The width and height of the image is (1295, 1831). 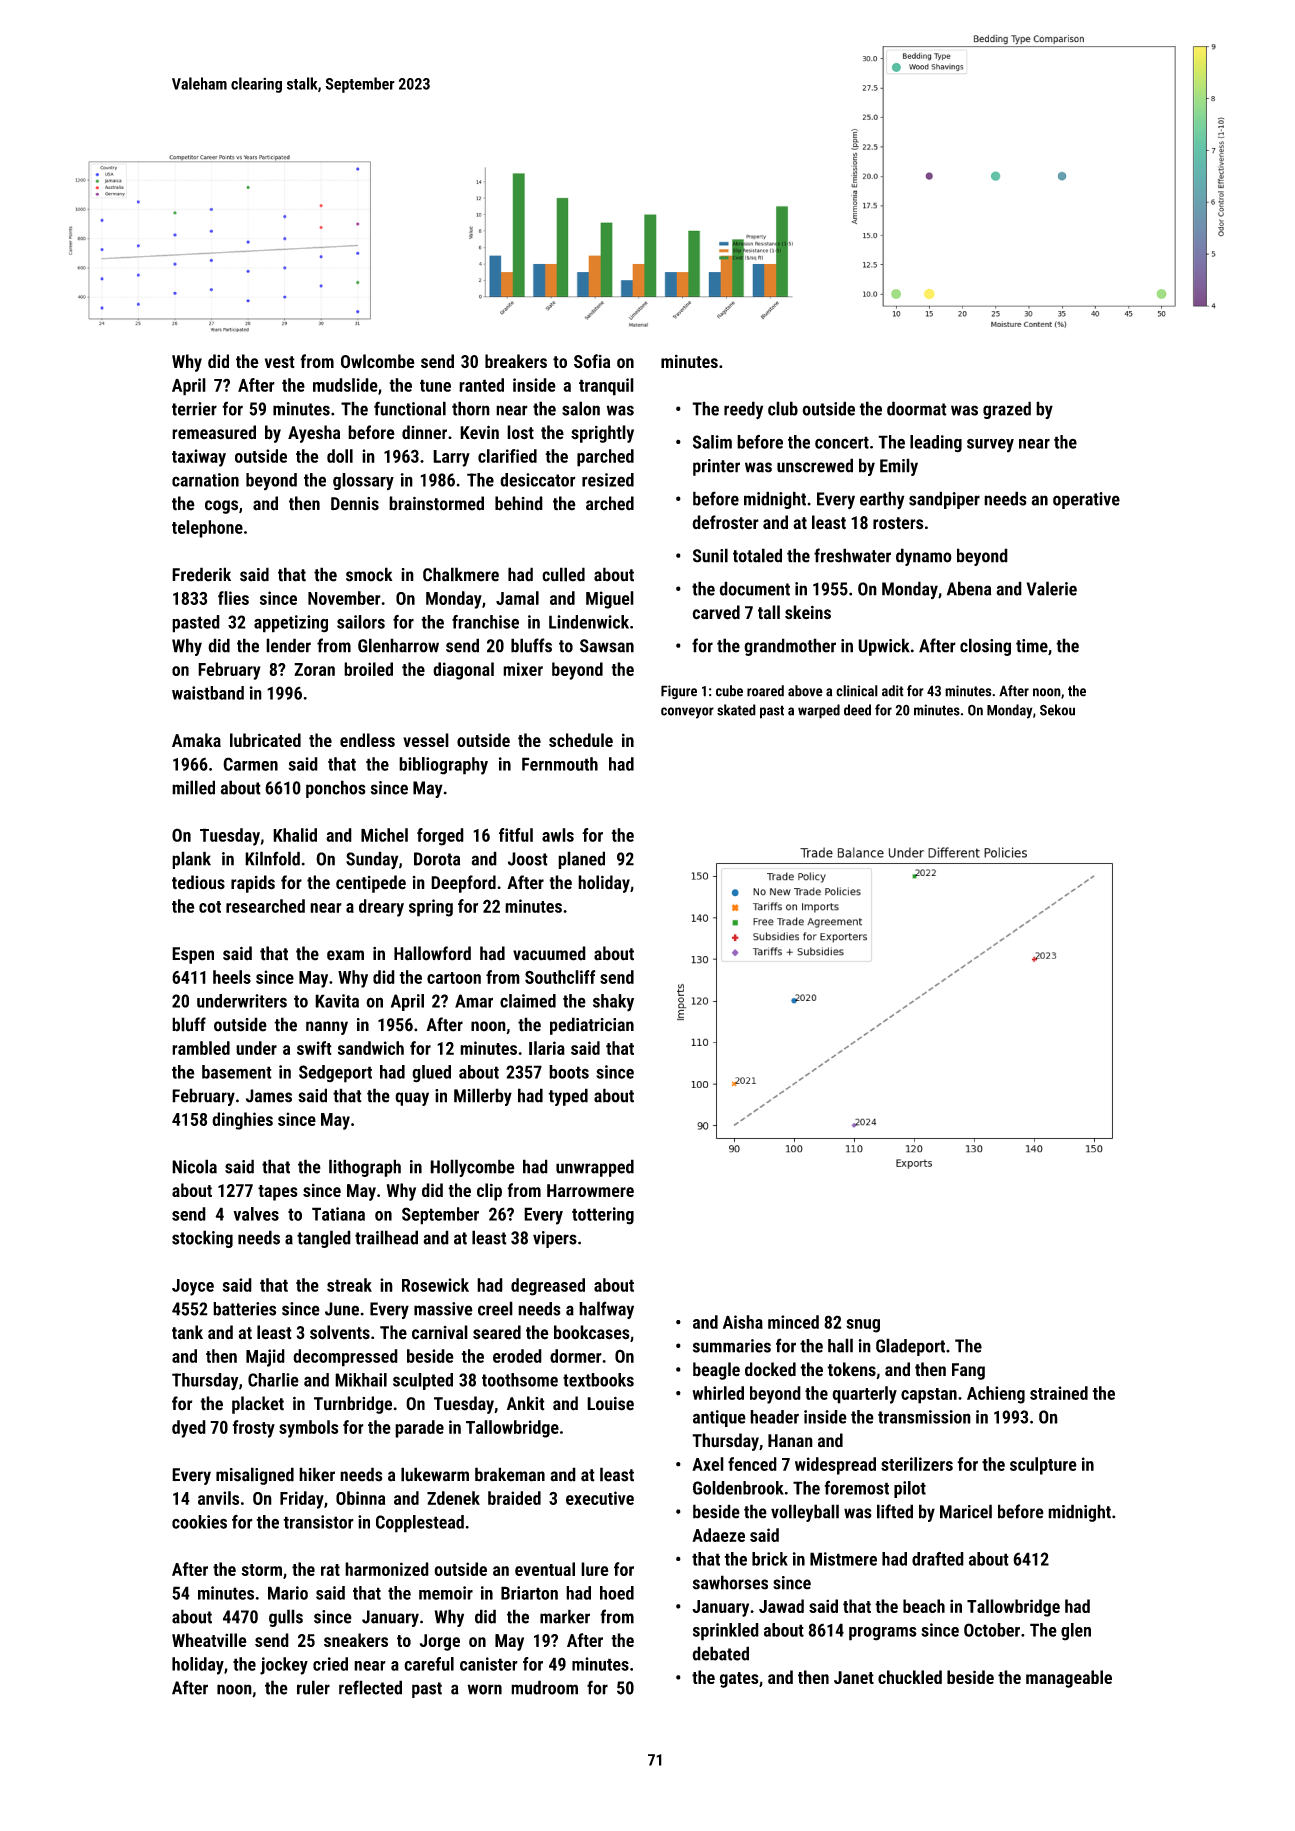 I want to click on harmonized, so click(x=387, y=1569).
